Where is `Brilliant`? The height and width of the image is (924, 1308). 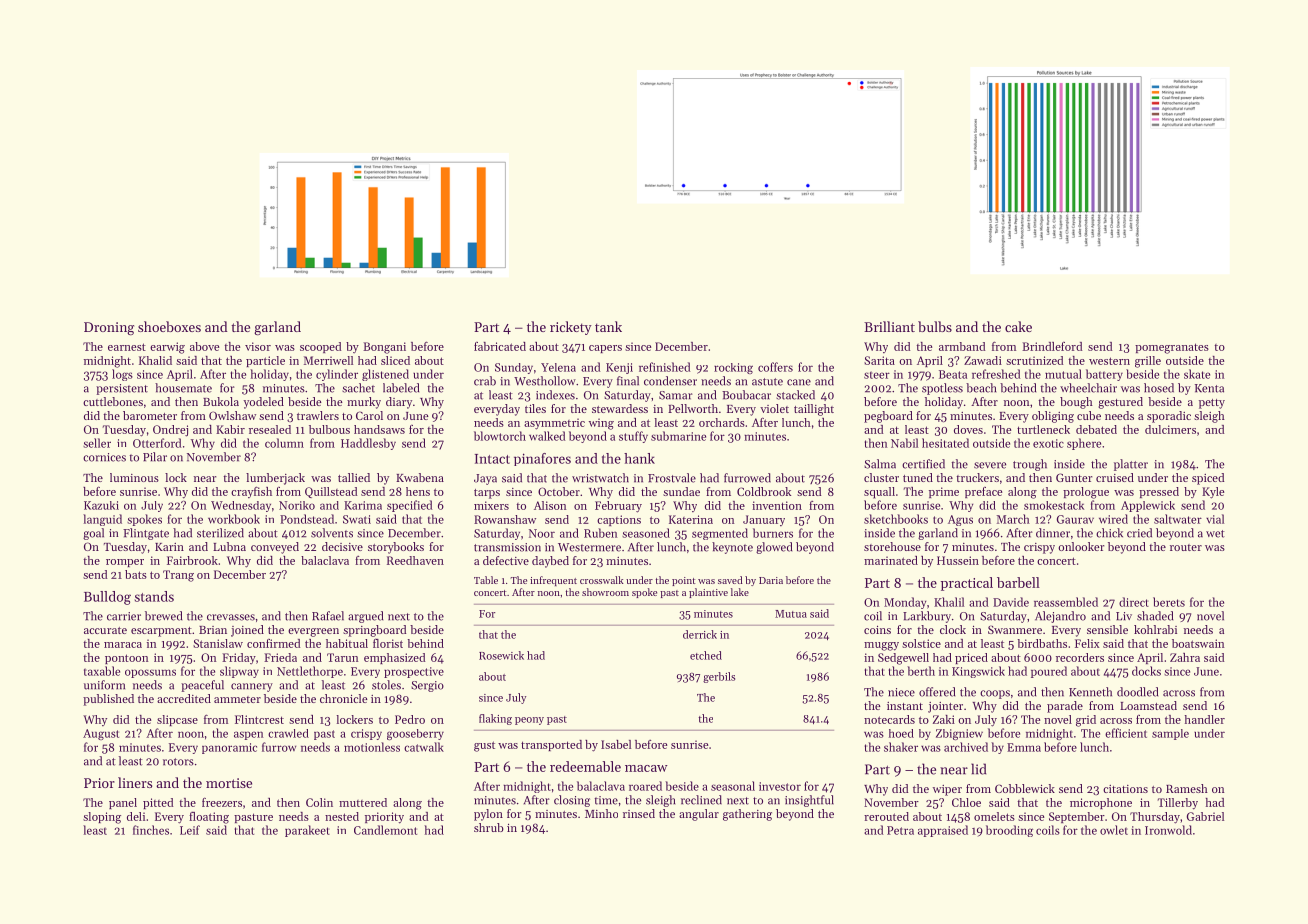
Brilliant is located at coordinates (889, 326).
